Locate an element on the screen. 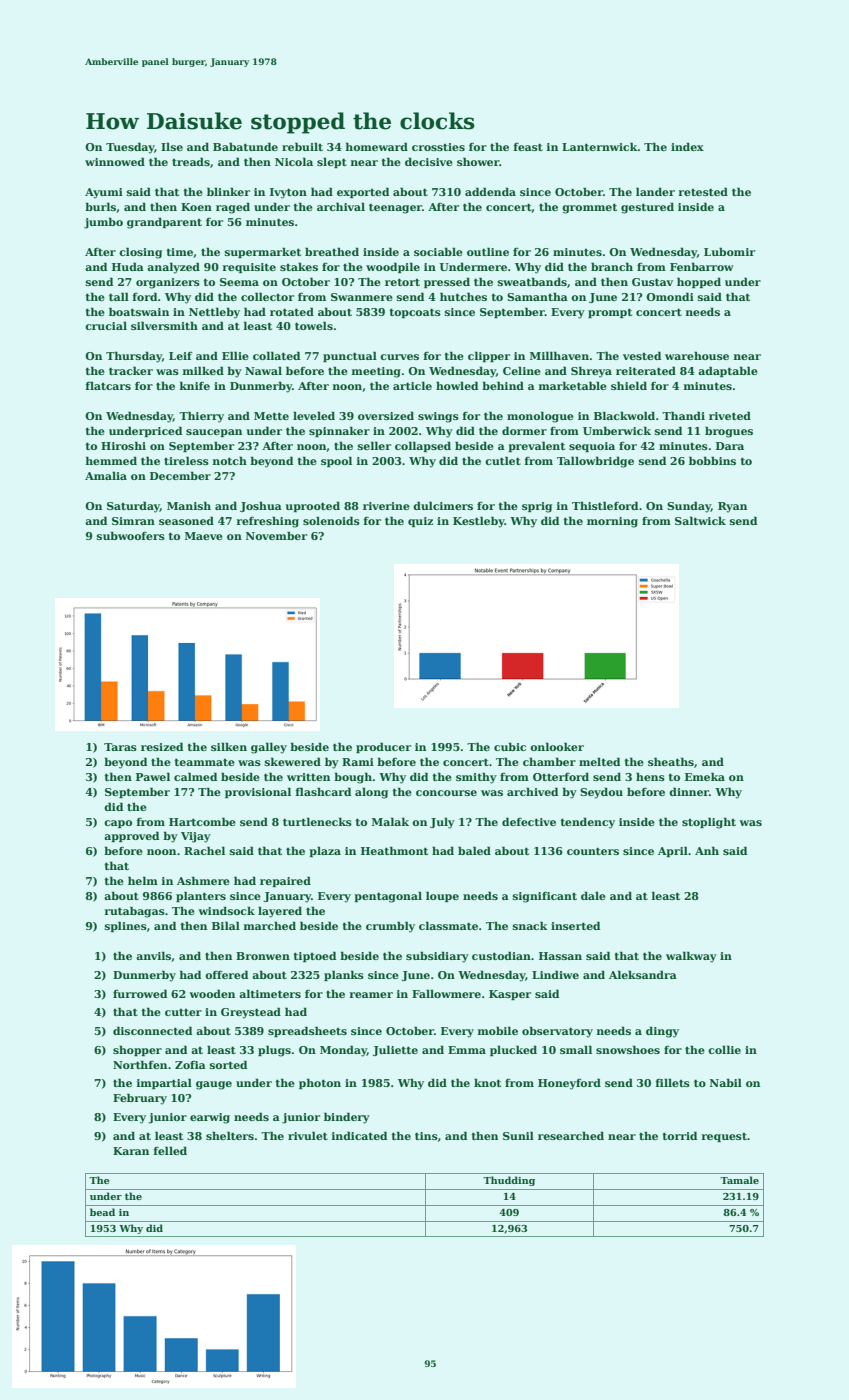 This screenshot has width=849, height=1400. Mette is located at coordinates (271, 416).
